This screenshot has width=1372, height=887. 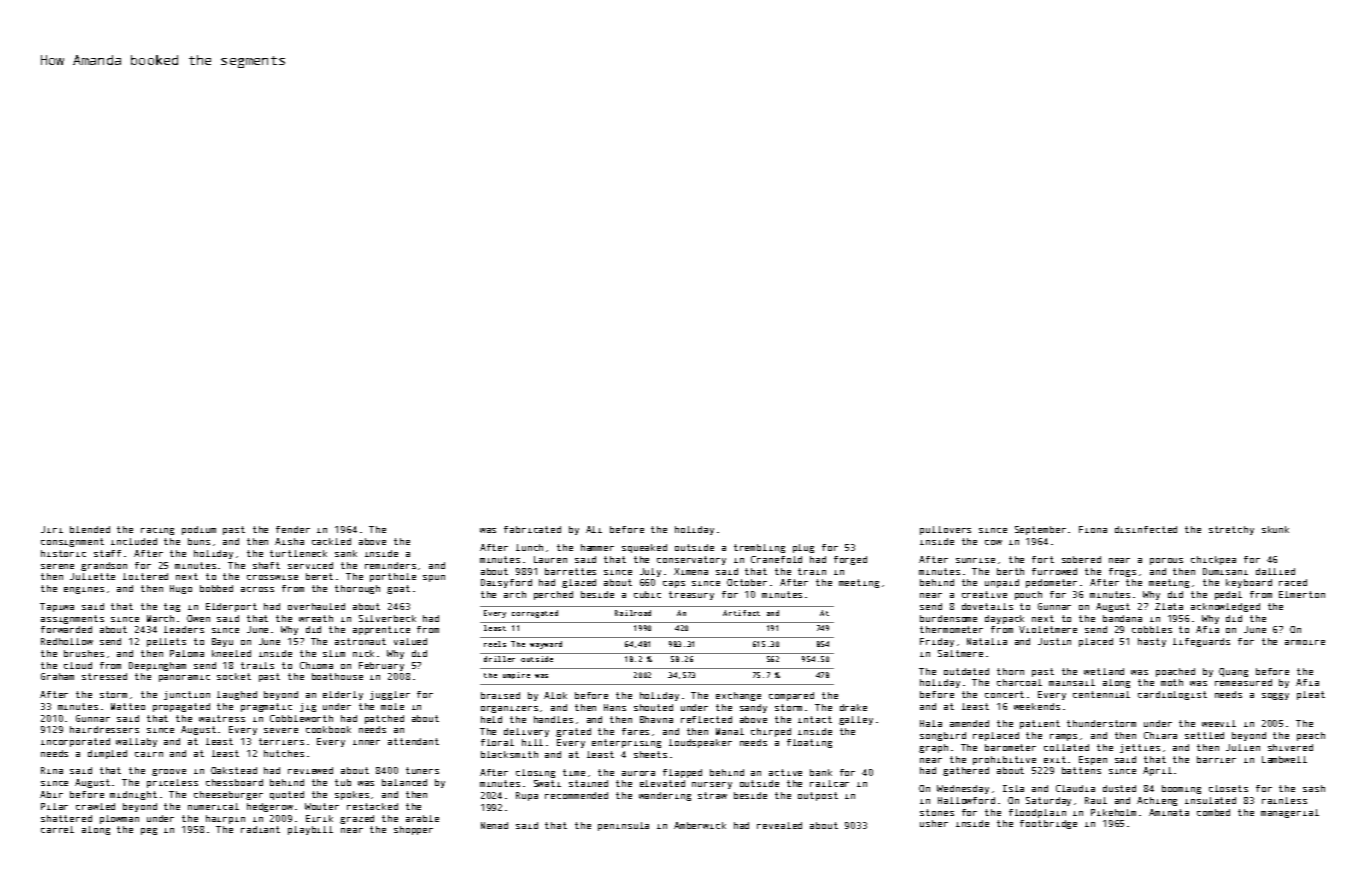 I want to click on cloud, so click(x=78, y=665).
